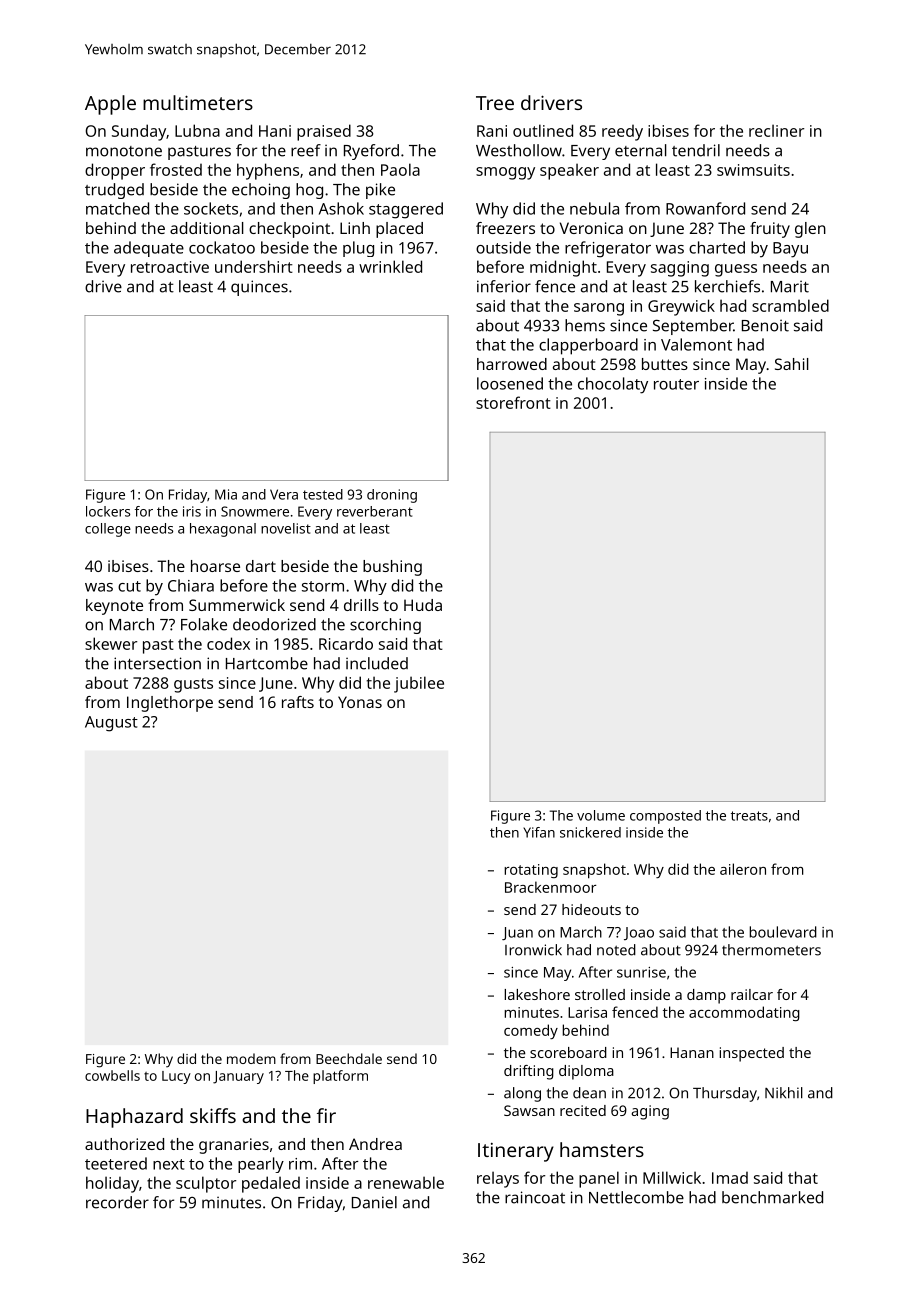 The width and height of the screenshot is (924, 1308). Describe the element at coordinates (531, 871) in the screenshot. I see `rotating` at that location.
